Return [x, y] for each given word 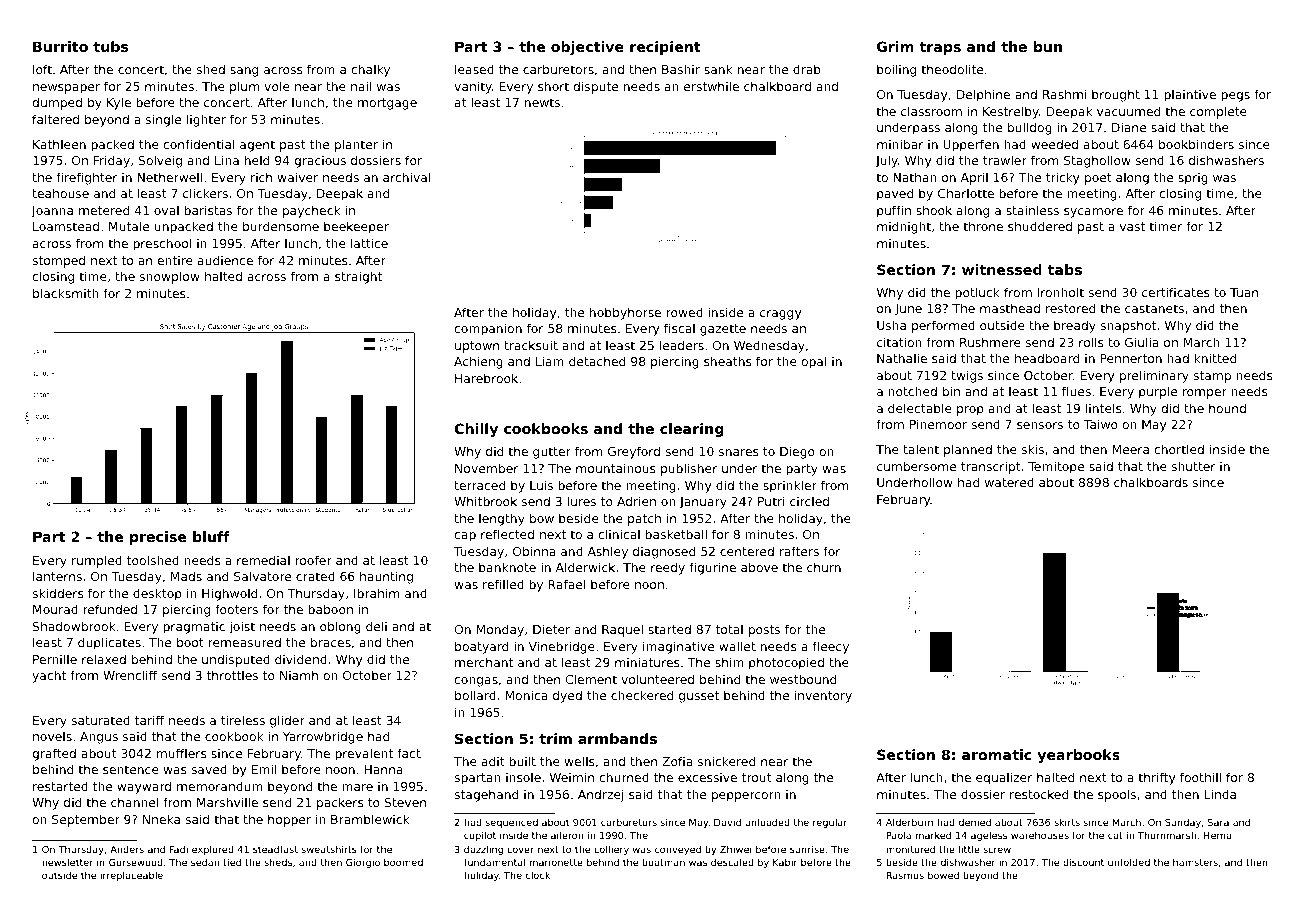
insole [523, 777]
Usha [891, 325]
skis [1032, 449]
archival [407, 177]
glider [287, 721]
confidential [199, 144]
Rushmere [990, 342]
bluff [211, 536]
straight [358, 277]
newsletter [67, 862]
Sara [1218, 822]
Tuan [1244, 292]
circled [809, 501]
